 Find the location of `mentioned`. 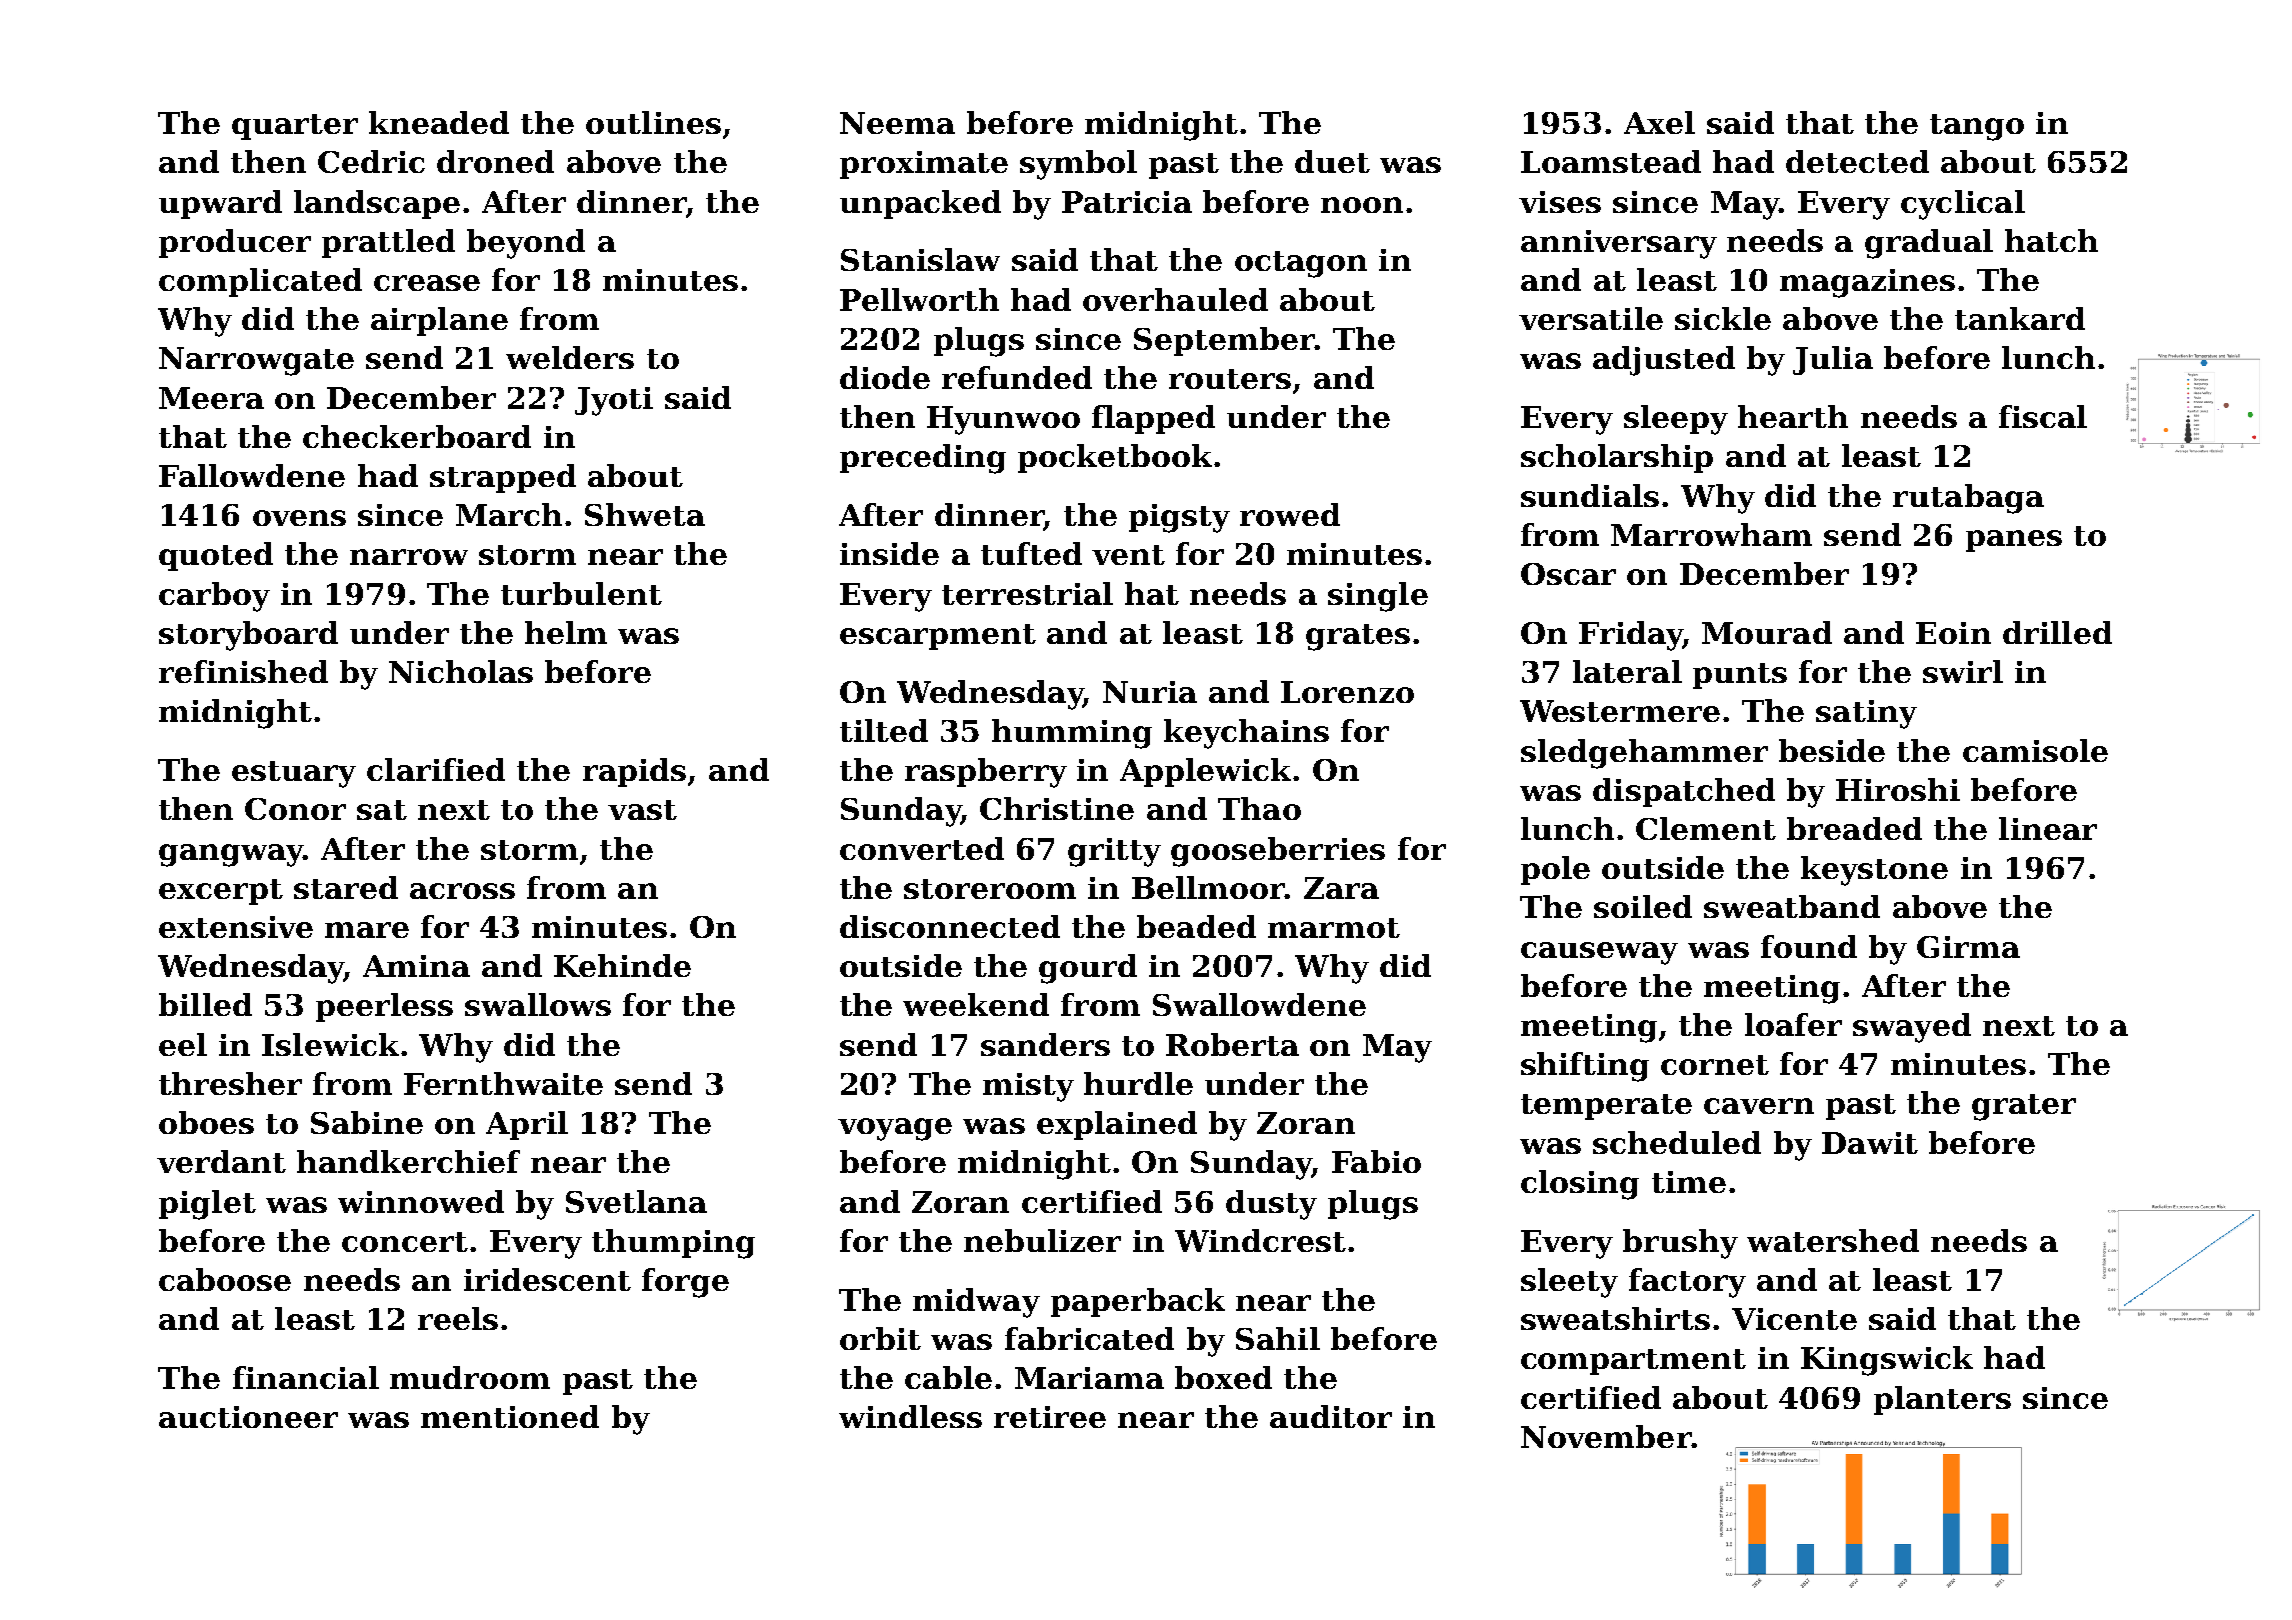

mentioned is located at coordinates (510, 1416).
